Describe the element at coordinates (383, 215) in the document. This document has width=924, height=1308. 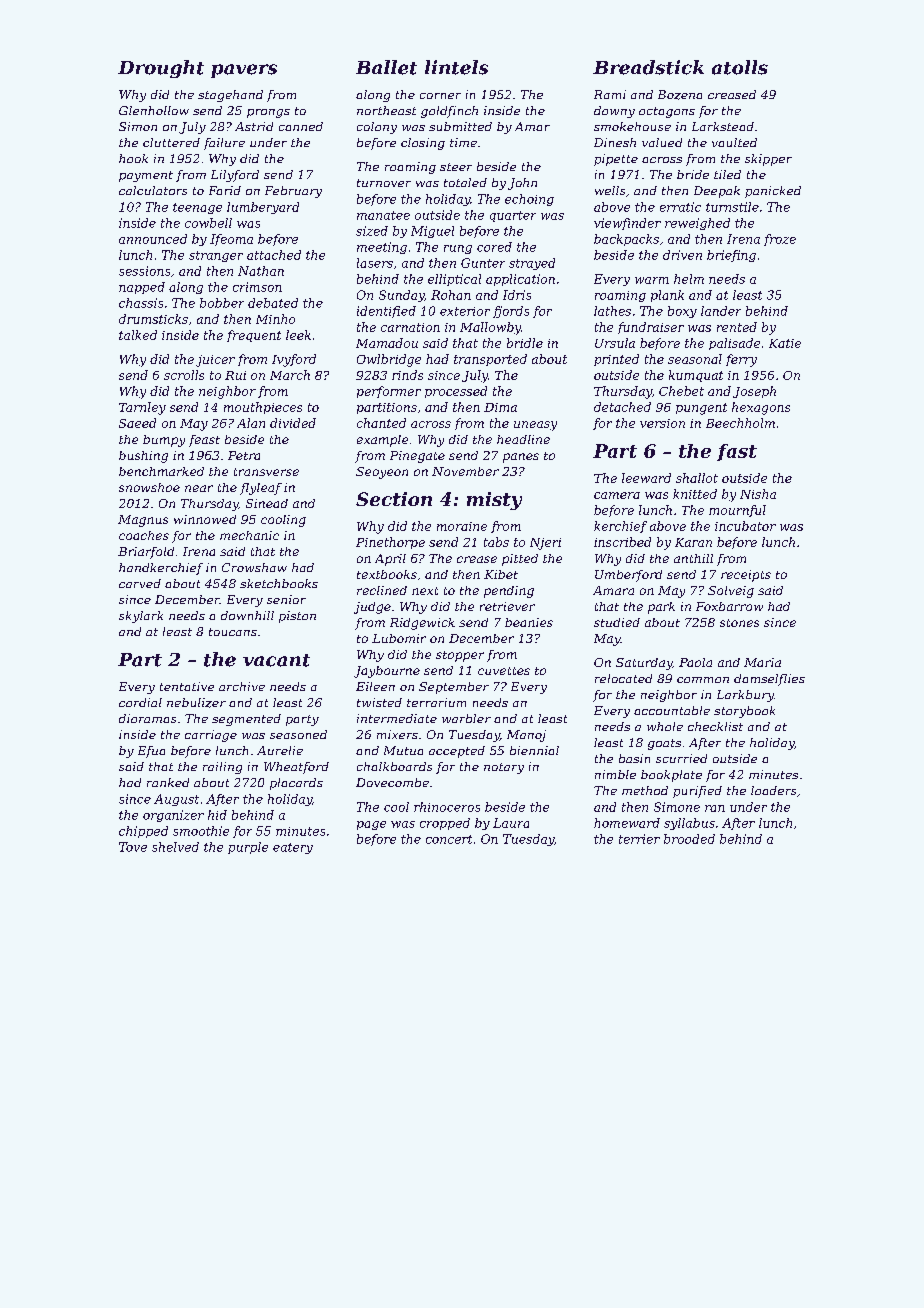
I see `manatee` at that location.
